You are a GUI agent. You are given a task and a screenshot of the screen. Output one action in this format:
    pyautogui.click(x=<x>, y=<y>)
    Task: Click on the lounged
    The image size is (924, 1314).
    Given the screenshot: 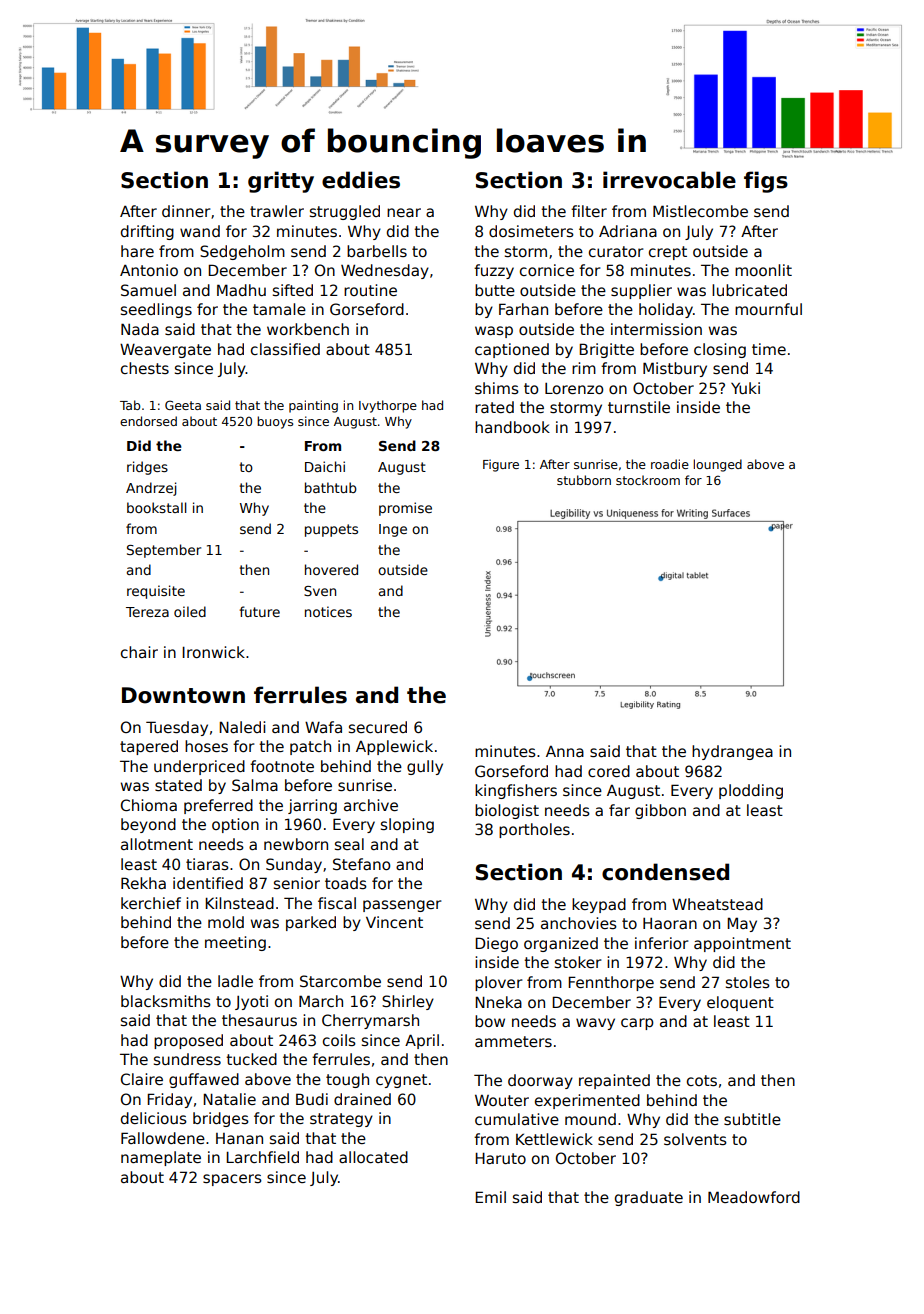 What is the action you would take?
    pyautogui.click(x=717, y=465)
